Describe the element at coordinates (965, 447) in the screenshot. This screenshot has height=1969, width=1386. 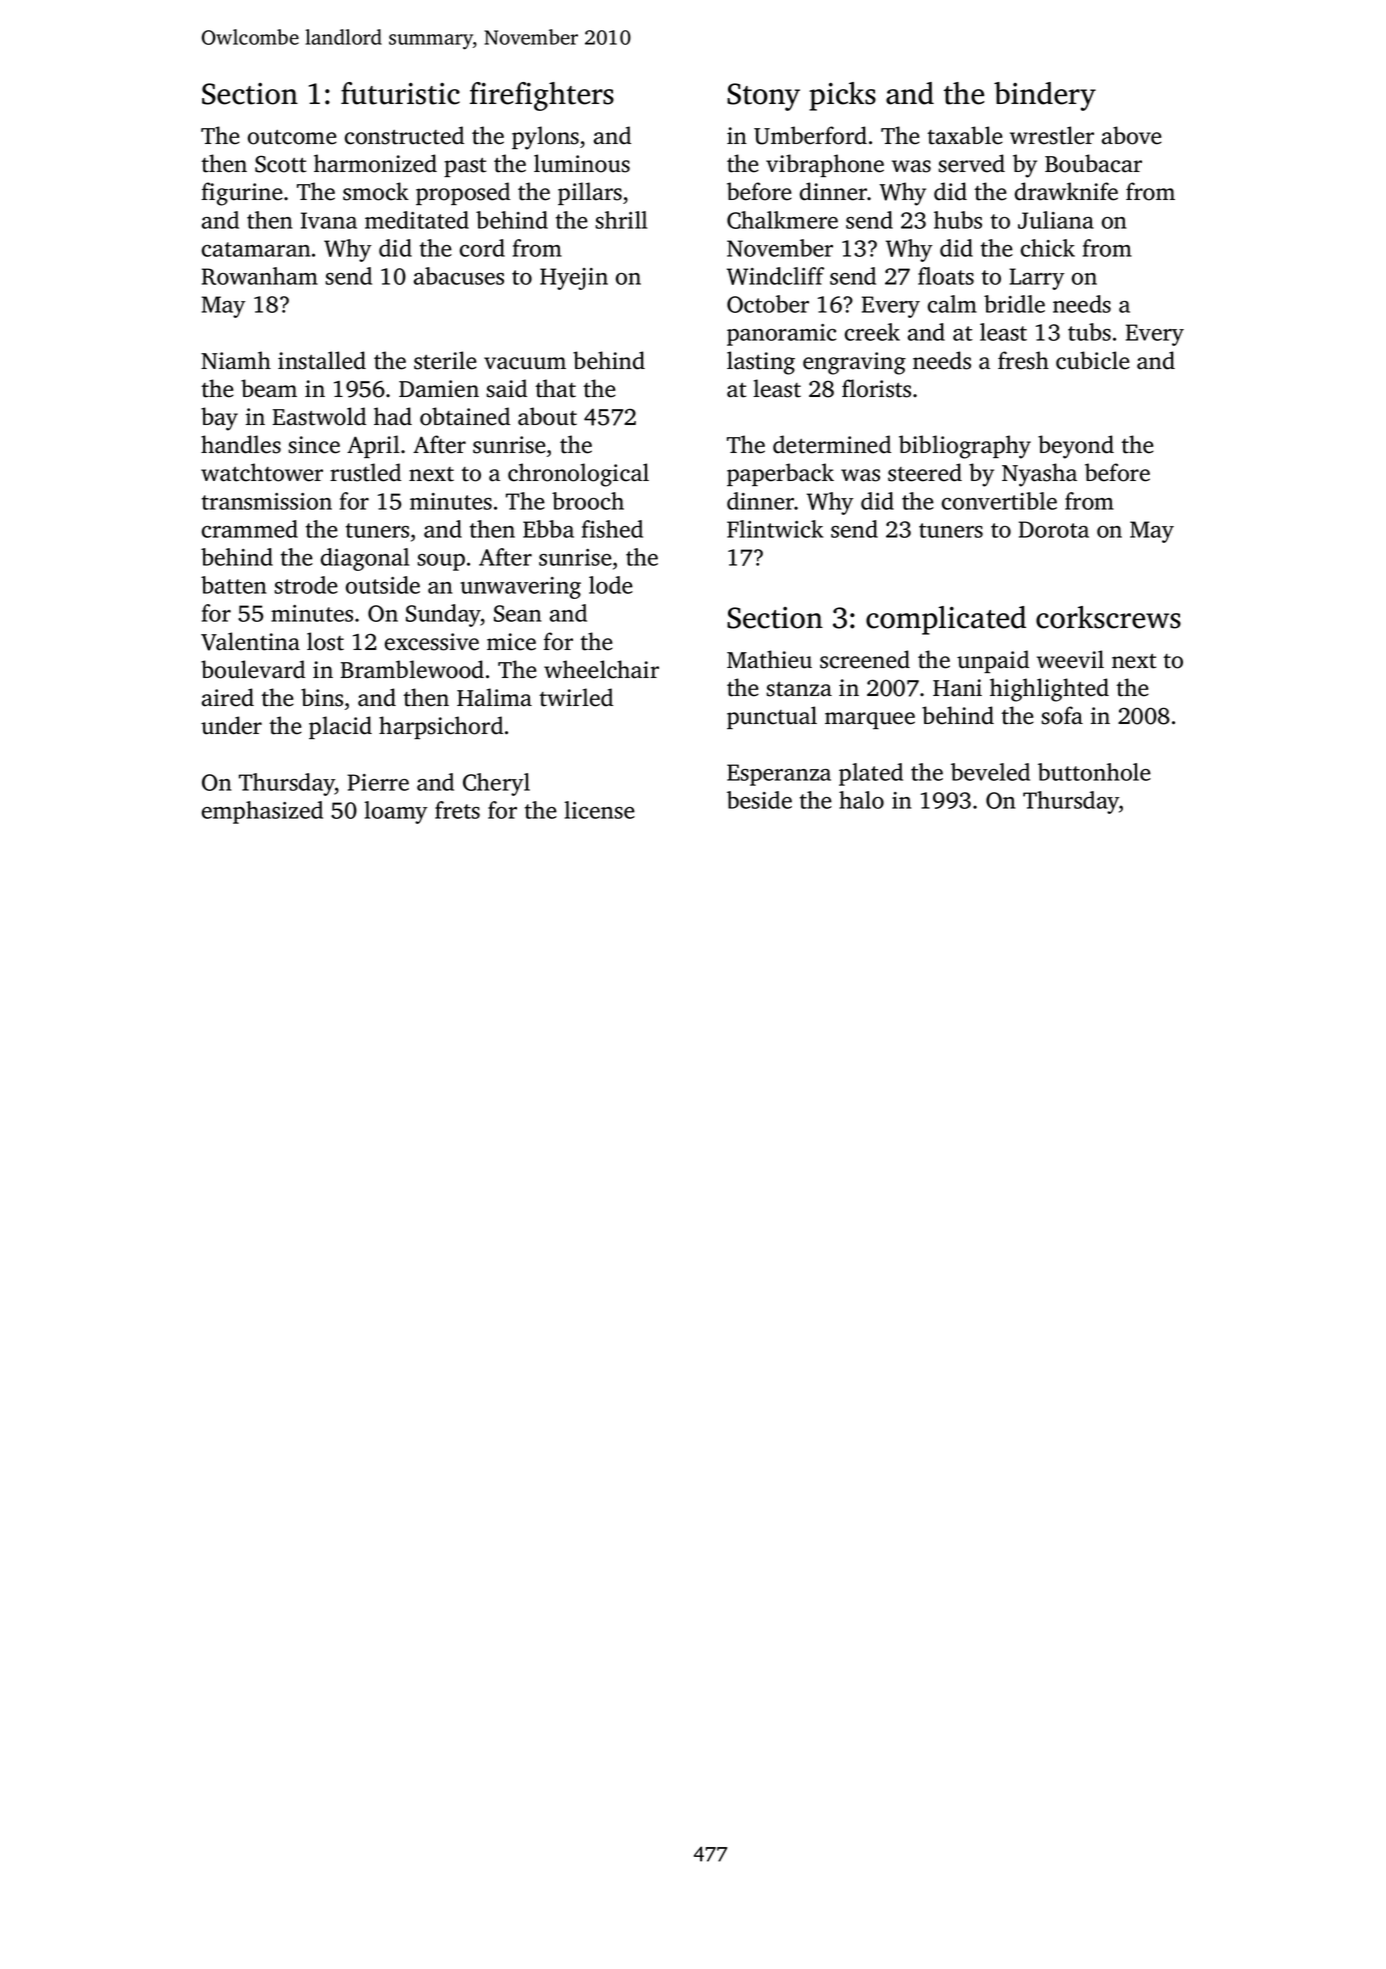
I see `bibliography` at that location.
